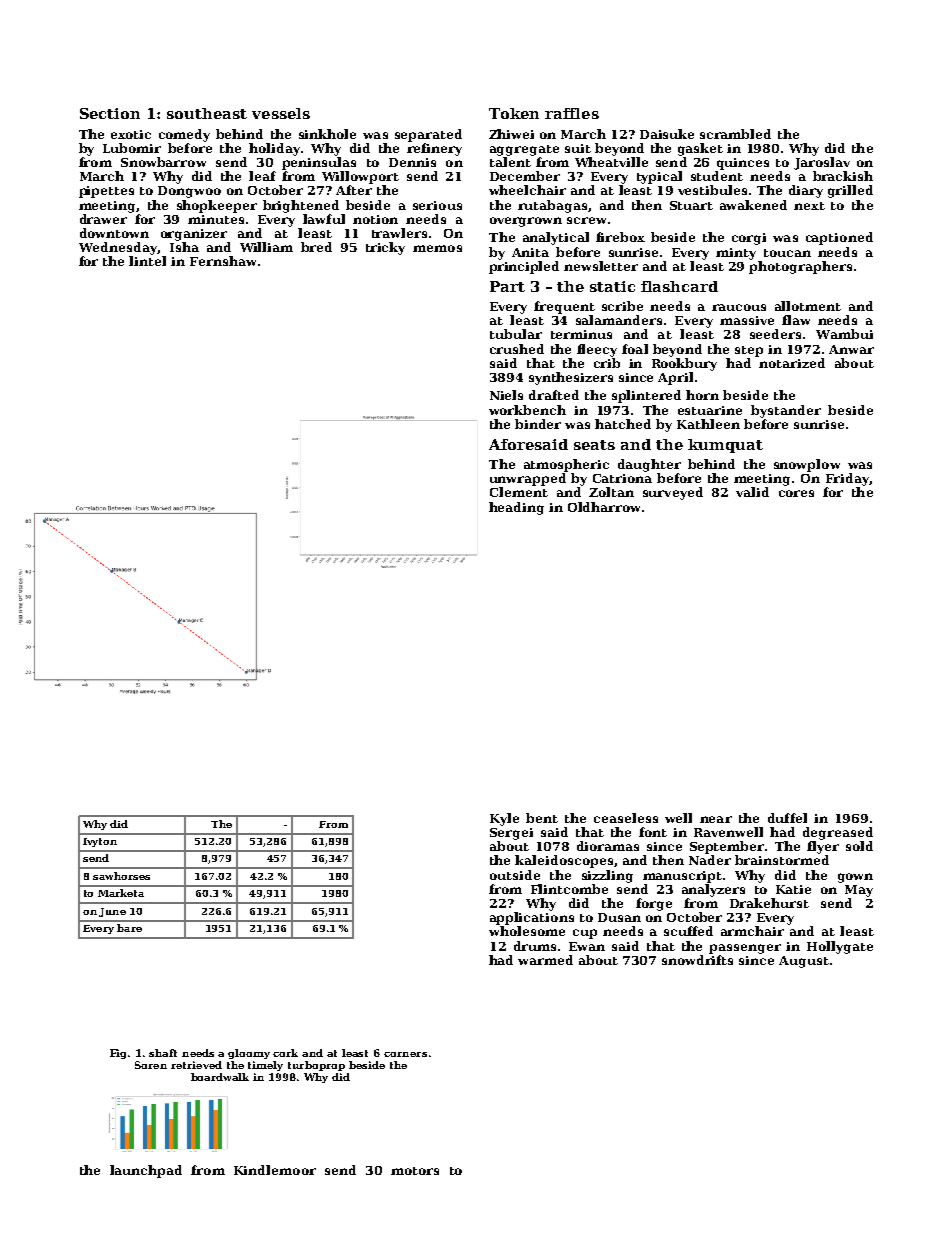 The height and width of the screenshot is (1233, 952). I want to click on outside, so click(515, 875).
